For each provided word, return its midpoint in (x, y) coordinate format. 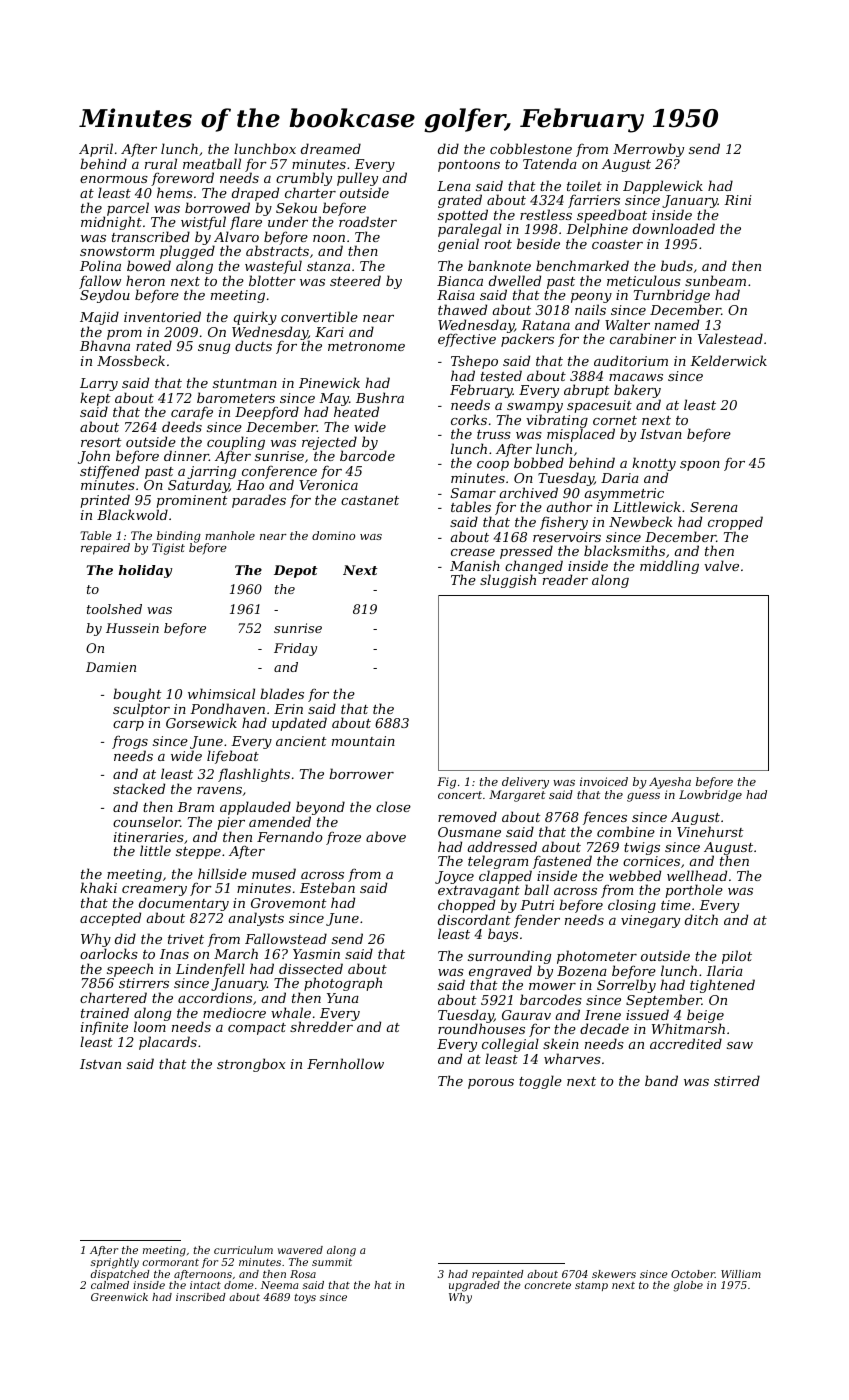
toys (305, 1299)
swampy (535, 408)
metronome (366, 346)
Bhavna (105, 346)
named (677, 324)
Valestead (730, 338)
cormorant (171, 1262)
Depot (296, 571)
